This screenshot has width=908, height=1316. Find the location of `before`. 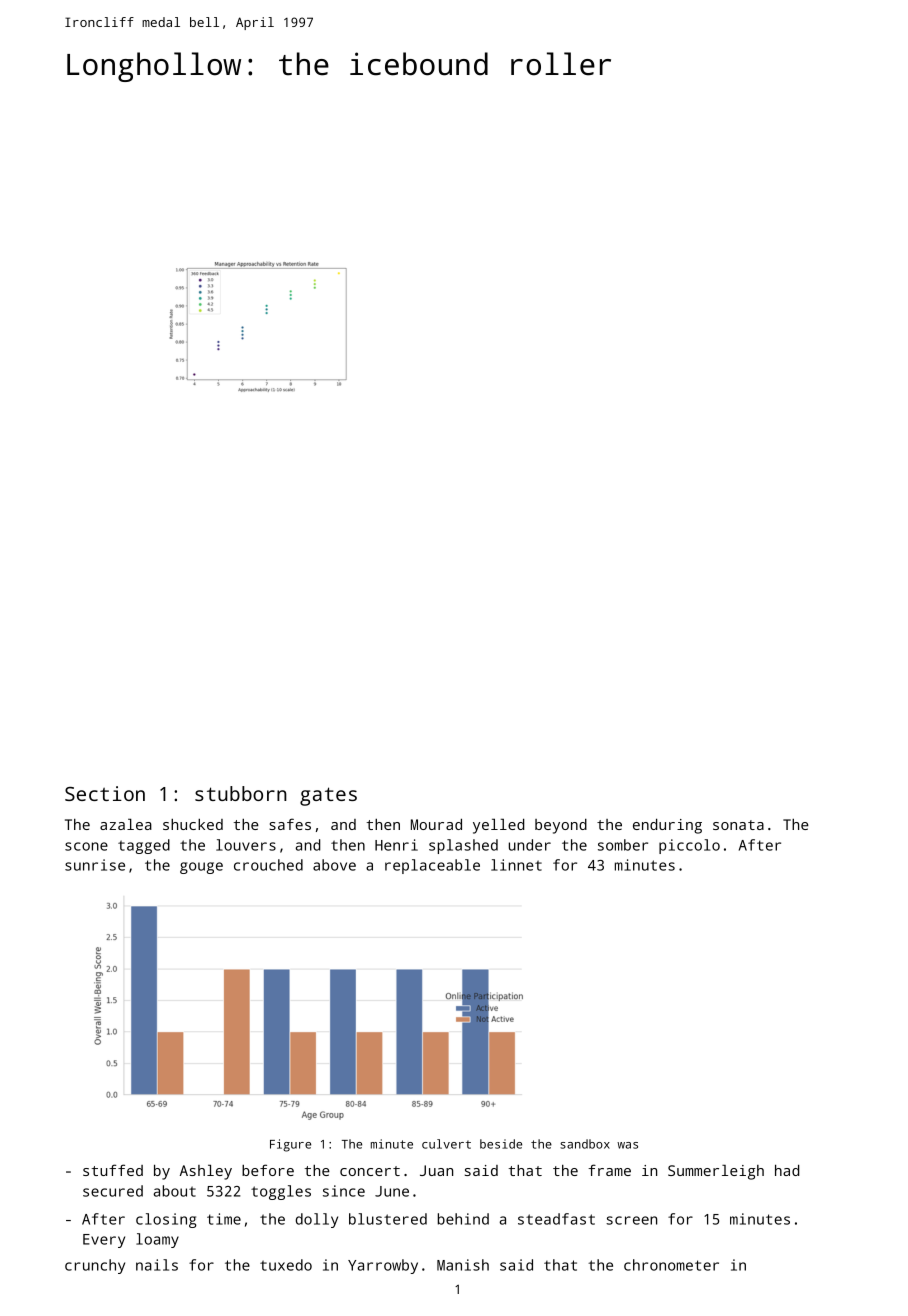

before is located at coordinates (268, 1170).
